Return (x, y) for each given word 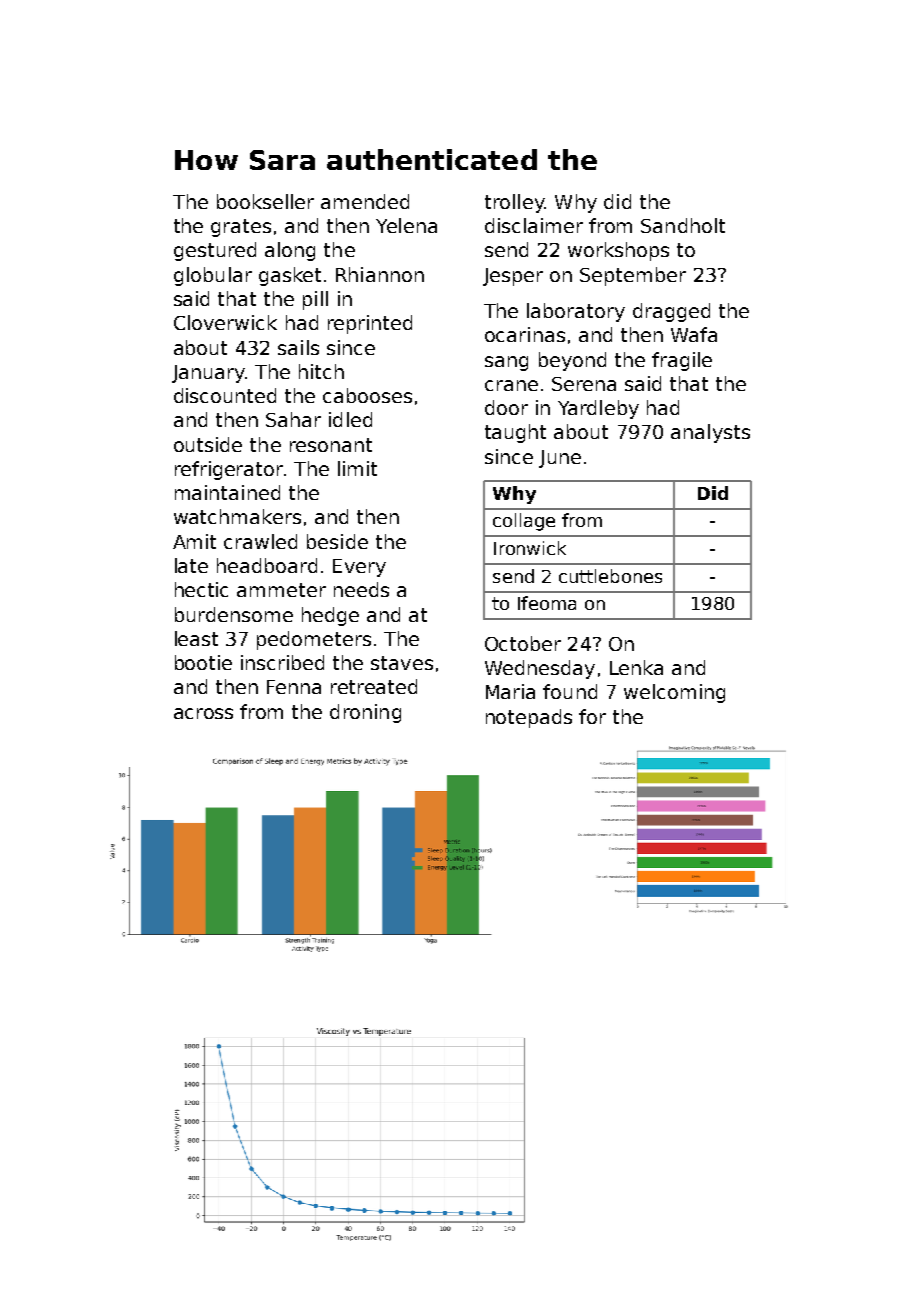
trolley (514, 203)
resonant (331, 445)
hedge (330, 616)
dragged (671, 312)
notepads (529, 718)
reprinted (370, 324)
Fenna (294, 687)
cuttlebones (610, 576)
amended (365, 201)
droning (365, 713)
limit (357, 468)
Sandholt (683, 225)
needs (361, 589)
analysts (710, 433)
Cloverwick (225, 322)
